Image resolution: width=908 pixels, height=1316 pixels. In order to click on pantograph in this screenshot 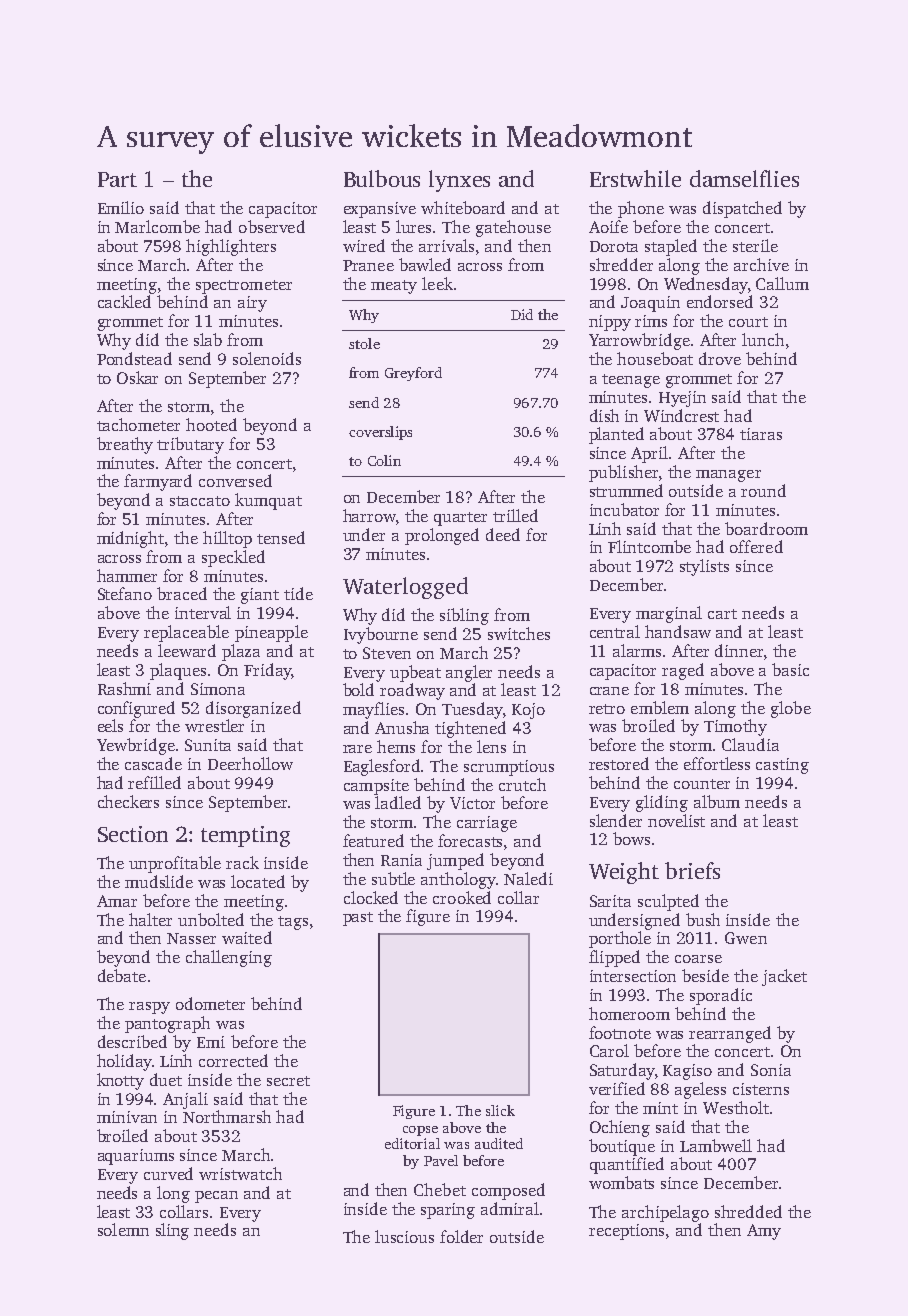, I will do `click(167, 1024)`.
